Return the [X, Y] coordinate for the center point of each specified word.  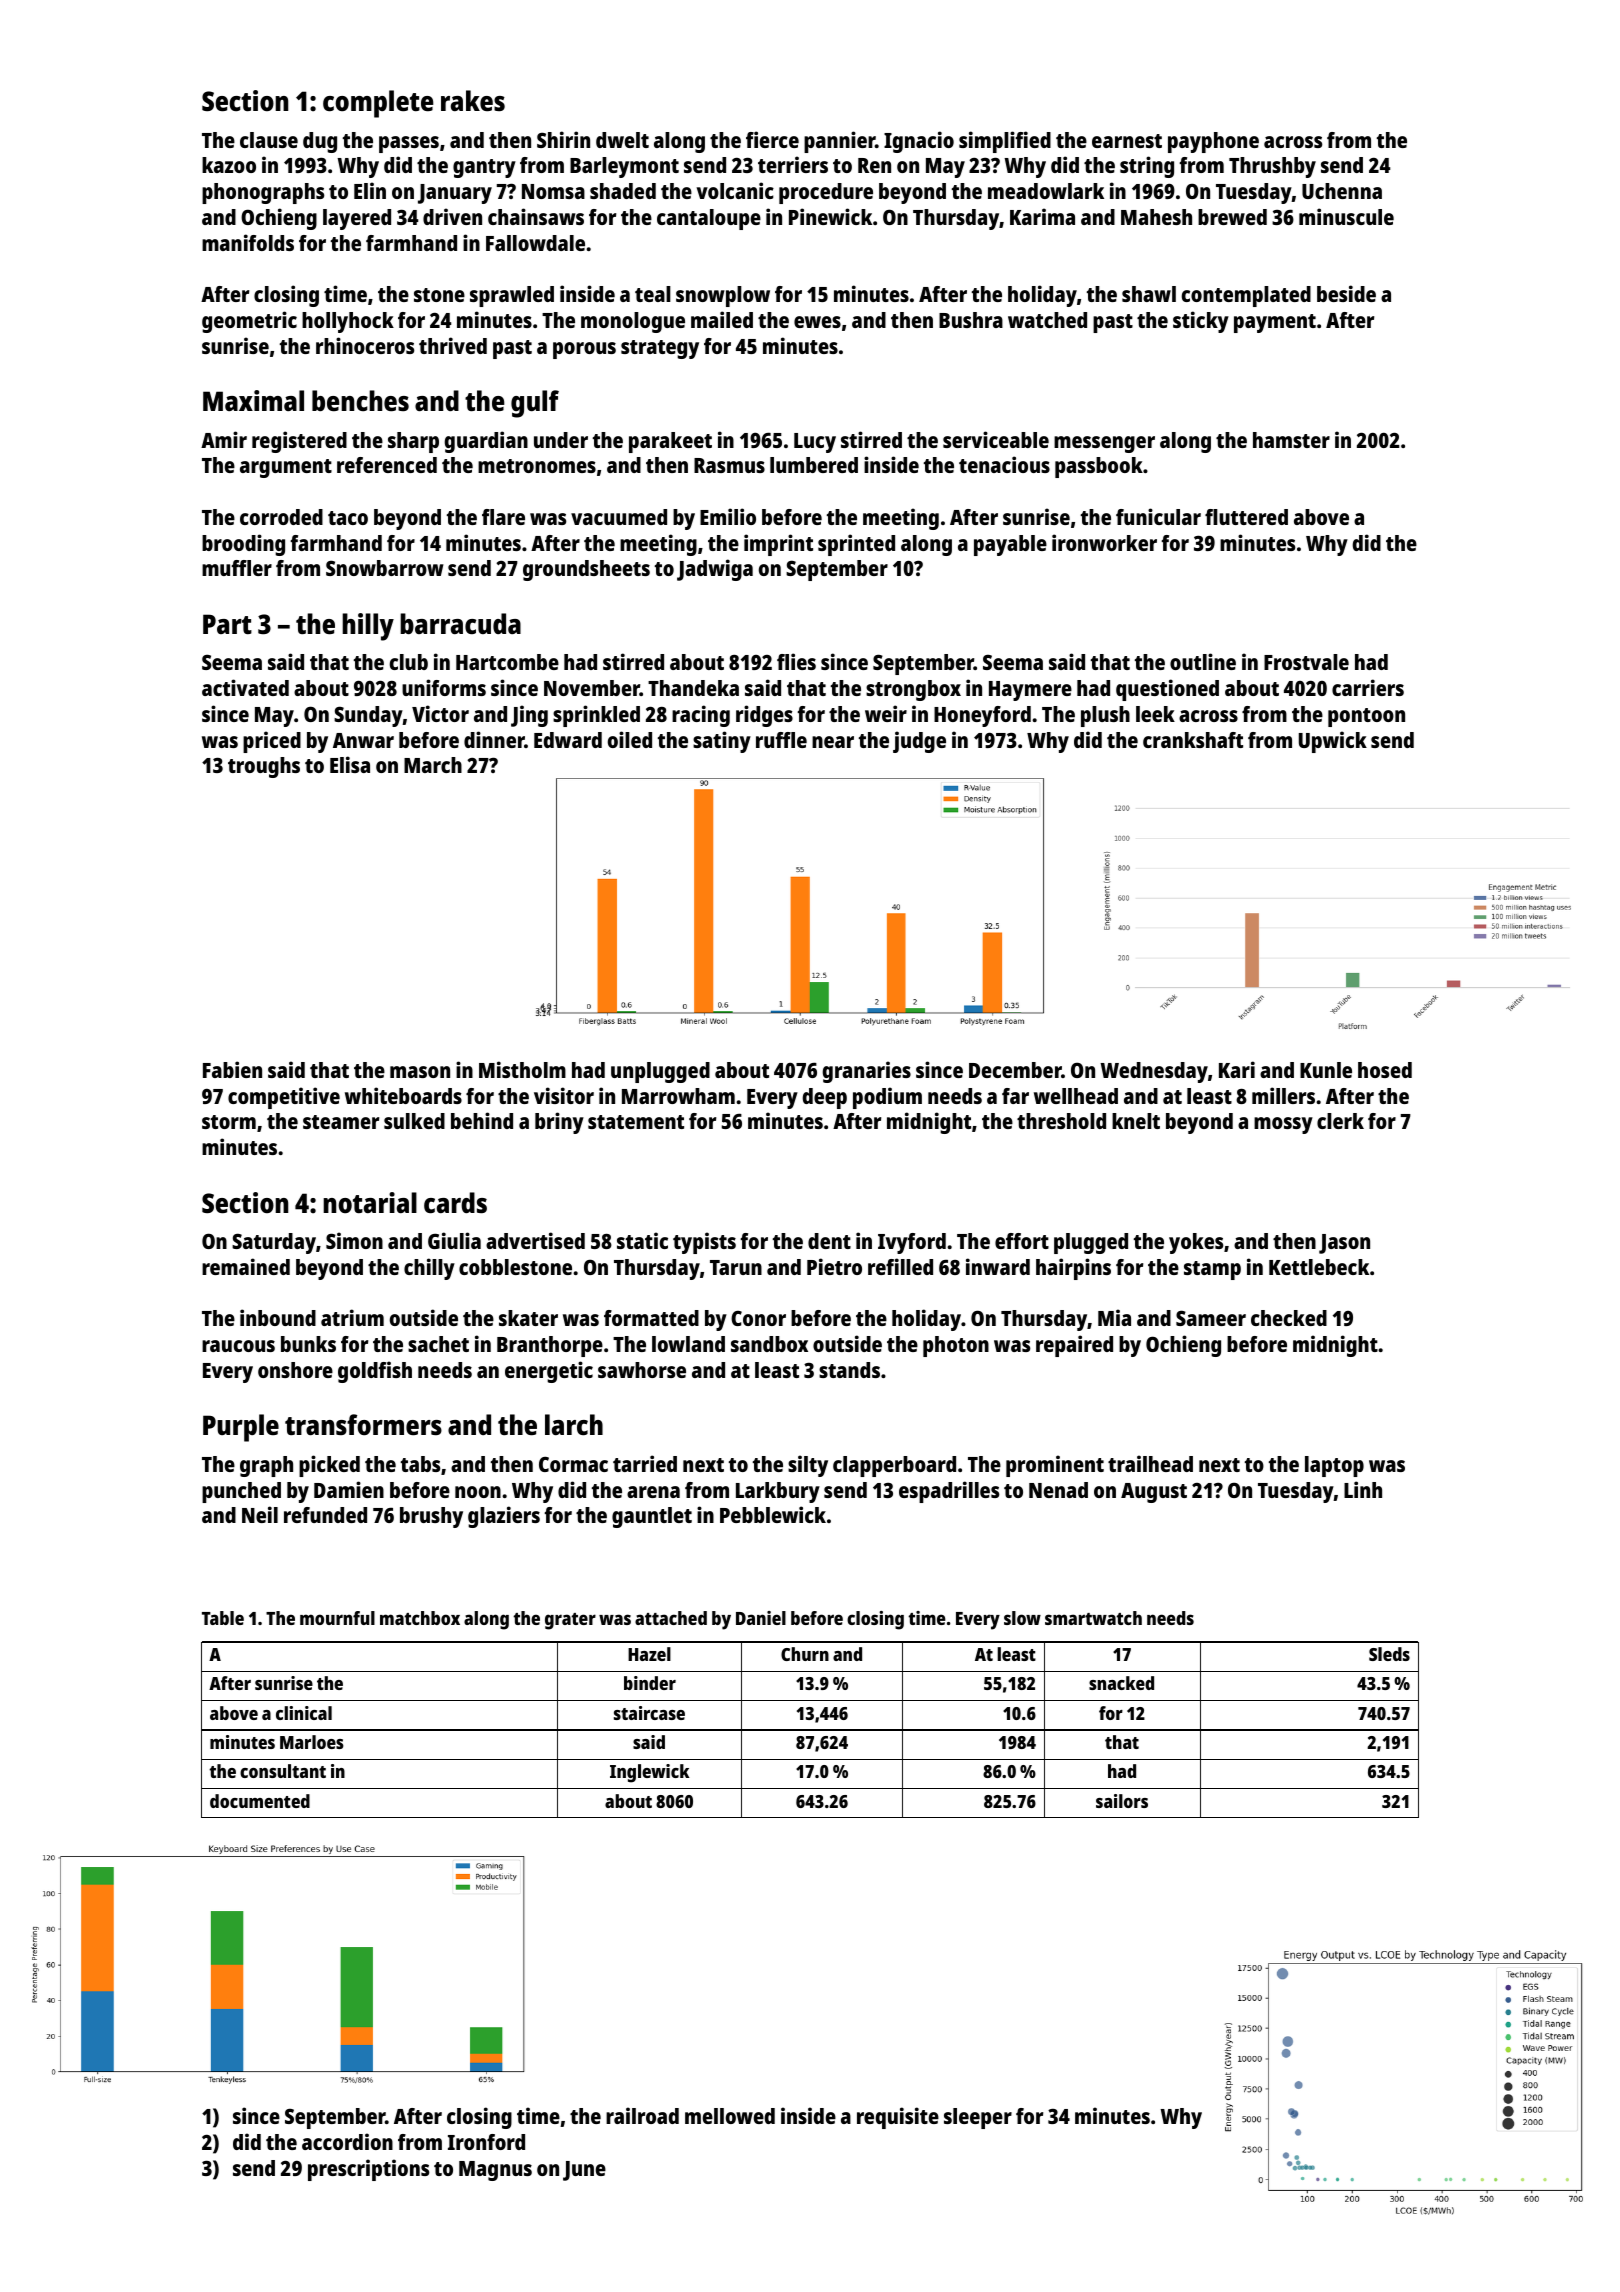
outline [1203, 661]
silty [808, 1466]
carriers [1368, 687]
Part [227, 624]
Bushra [971, 320]
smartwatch [1093, 1618]
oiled [630, 739]
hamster [1291, 440]
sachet [438, 1344]
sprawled [512, 296]
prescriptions [368, 2170]
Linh [1363, 1489]
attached [671, 1618]
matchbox [420, 1618]
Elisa [350, 764]
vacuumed [619, 517]
